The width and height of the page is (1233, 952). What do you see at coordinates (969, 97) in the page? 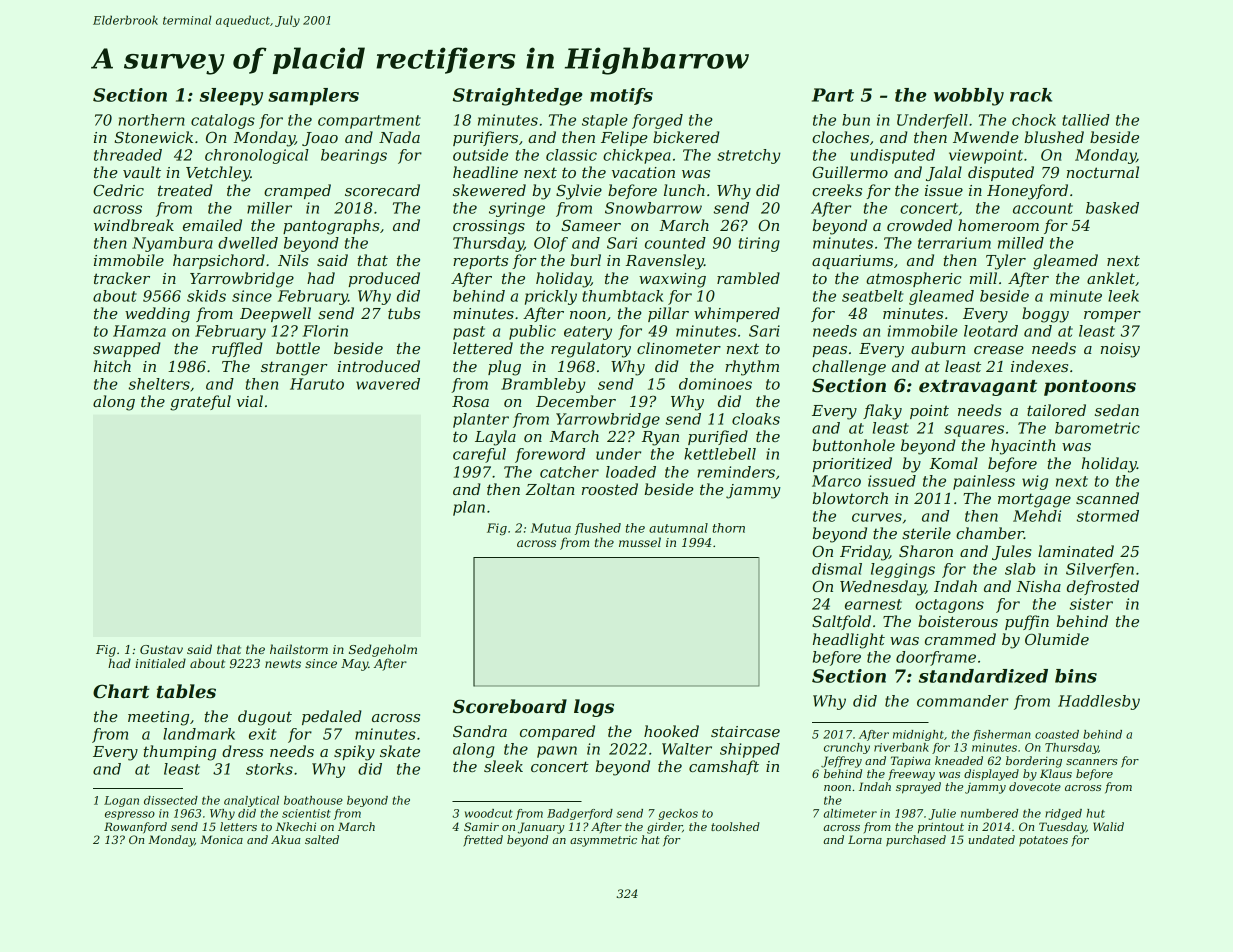
I see `wobbly` at bounding box center [969, 97].
